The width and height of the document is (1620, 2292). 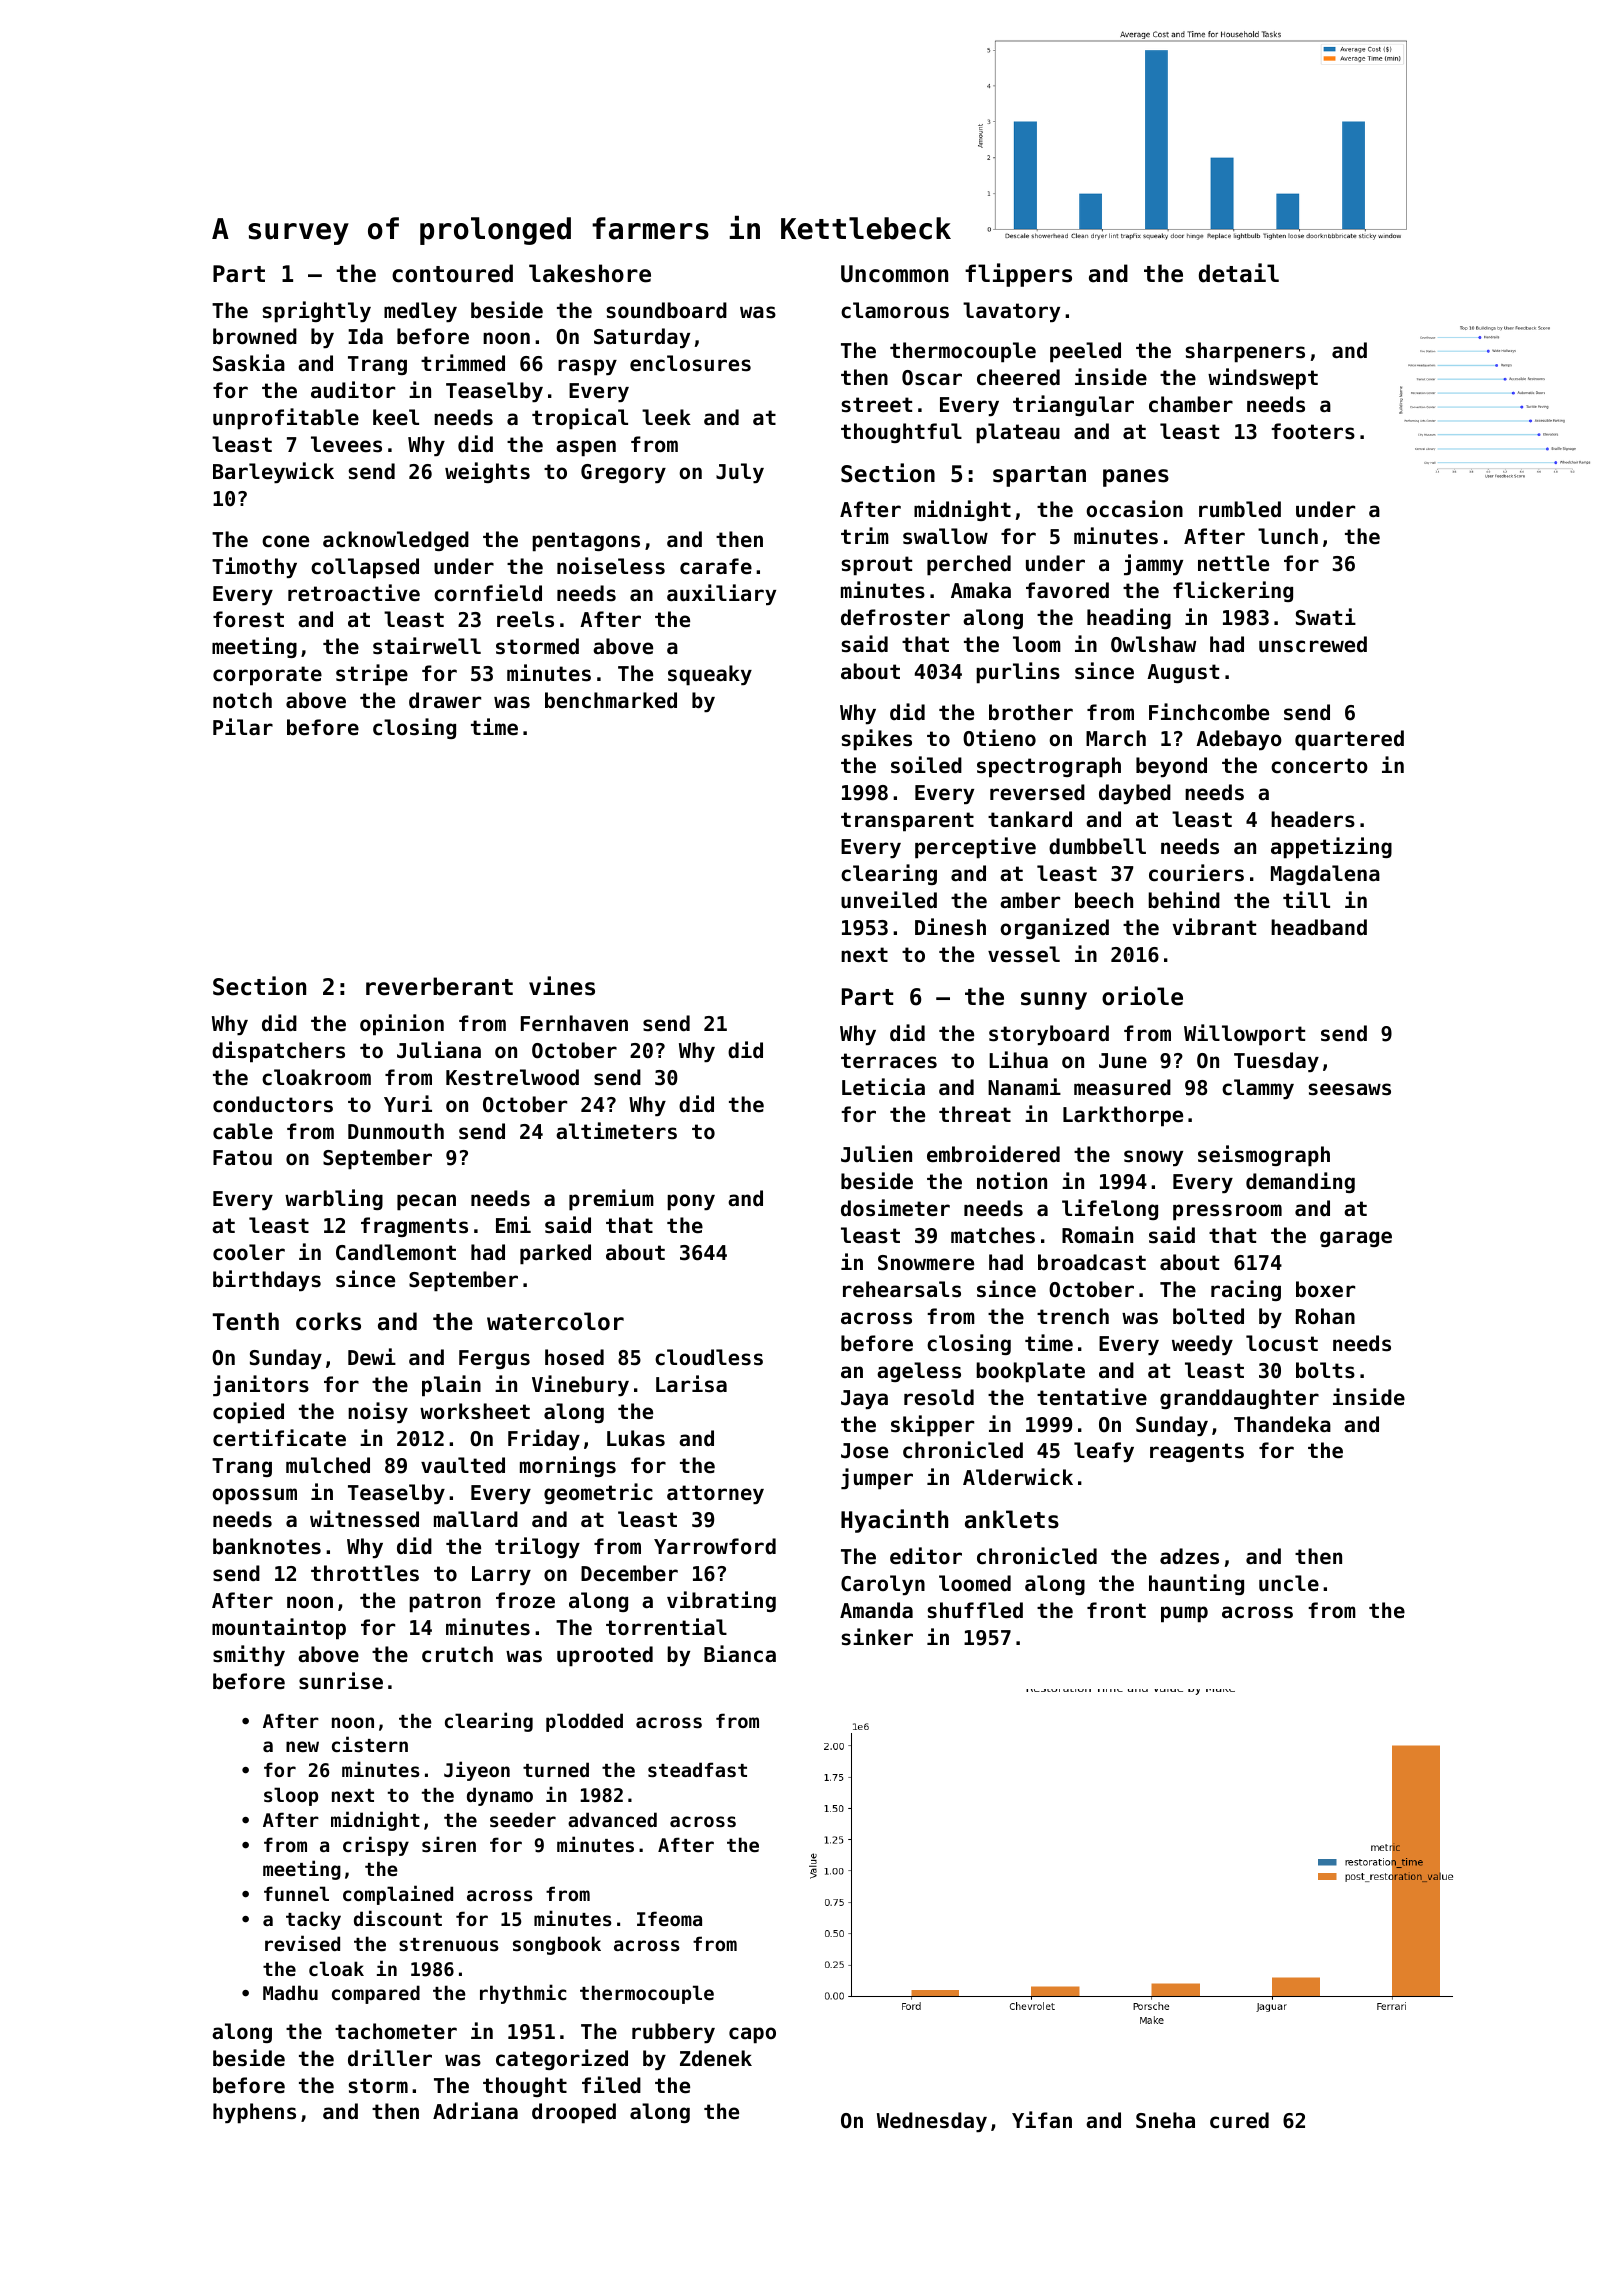 What do you see at coordinates (445, 1603) in the document?
I see `patron` at bounding box center [445, 1603].
